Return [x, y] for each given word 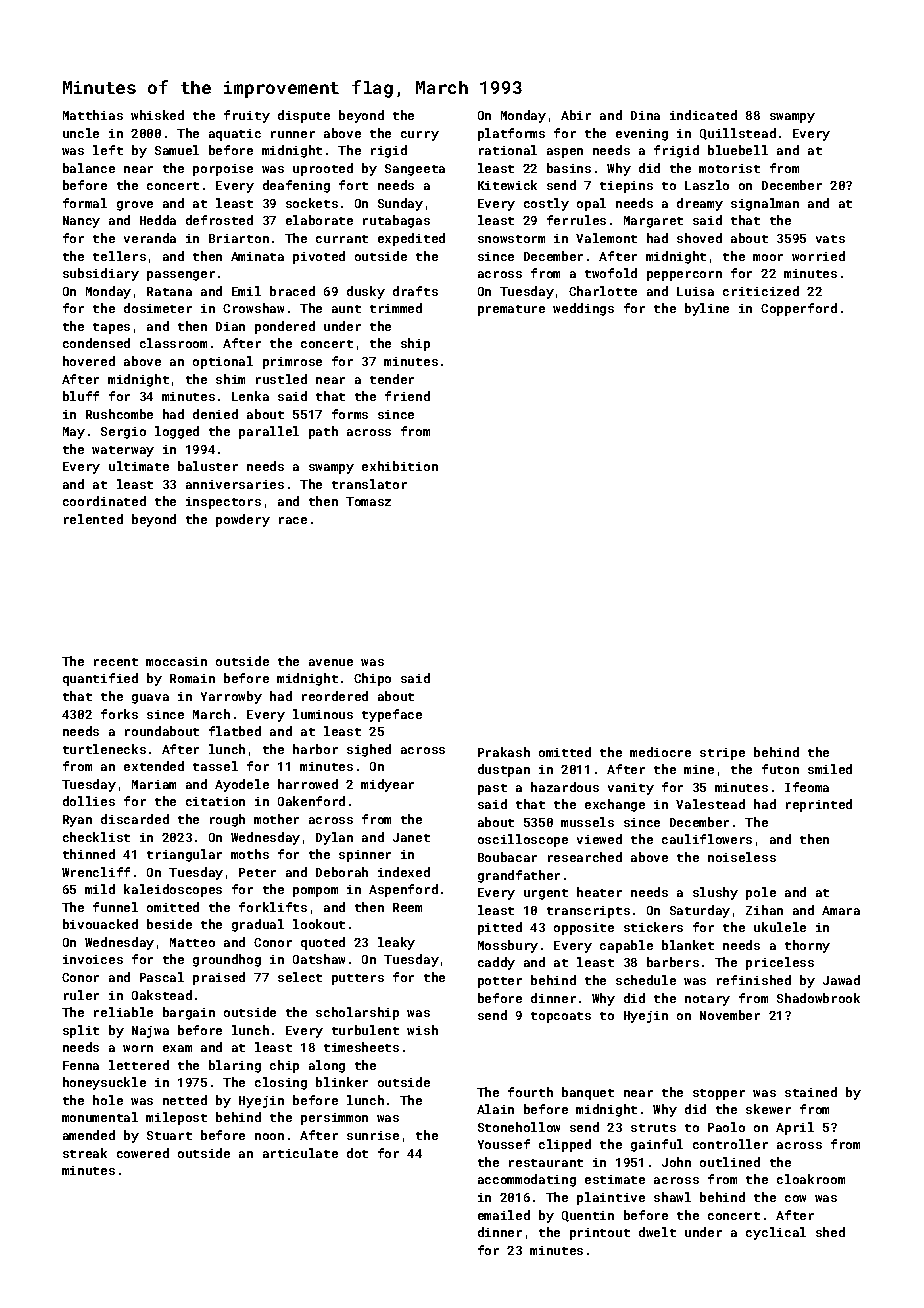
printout [600, 1234]
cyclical [776, 1233]
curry [420, 136]
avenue [331, 662]
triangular [184, 855]
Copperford [799, 309]
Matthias [93, 115]
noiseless [742, 857]
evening [642, 135]
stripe [722, 754]
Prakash [504, 752]
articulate [300, 1153]
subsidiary [101, 274]
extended [154, 766]
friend [407, 396]
